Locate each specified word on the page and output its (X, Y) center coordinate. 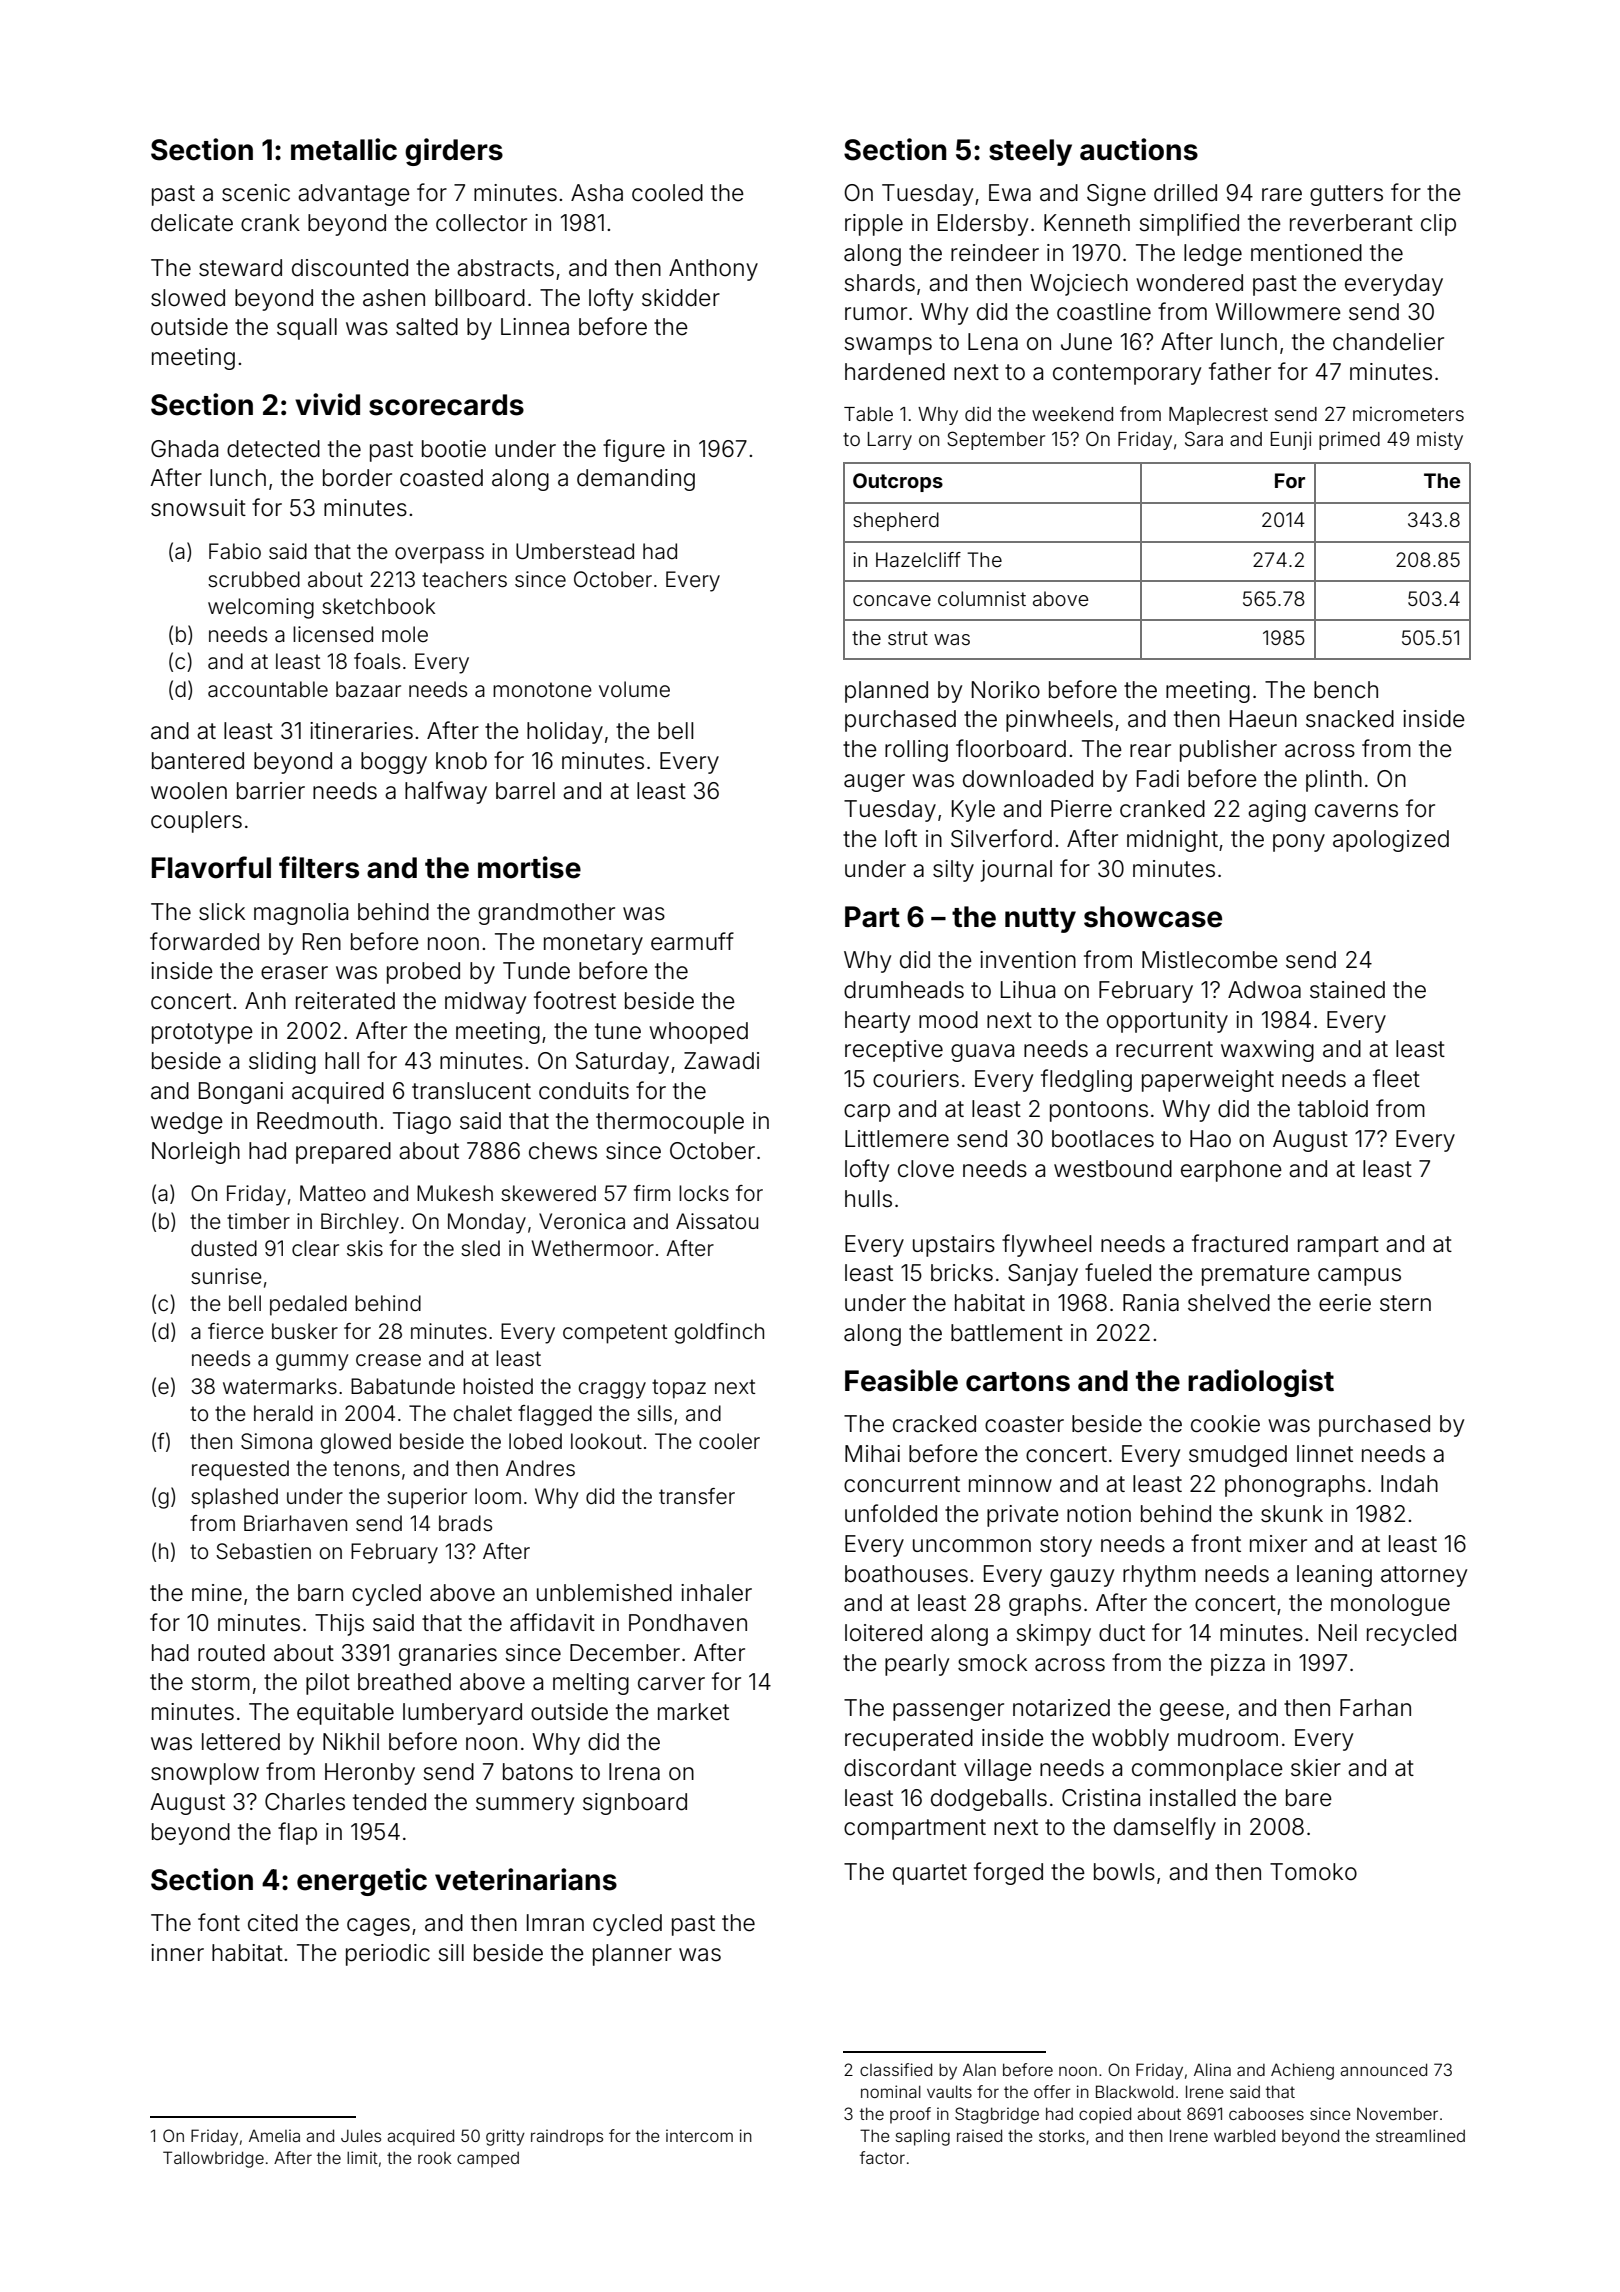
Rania (1151, 1303)
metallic (344, 149)
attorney (1424, 1576)
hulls (868, 1199)
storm (220, 1682)
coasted (441, 478)
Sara (1204, 438)
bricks (962, 1273)
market (693, 1712)
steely (1030, 152)
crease (388, 1360)
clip (1438, 225)
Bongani (241, 1093)
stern (1405, 1303)
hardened (895, 372)
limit (362, 2157)
